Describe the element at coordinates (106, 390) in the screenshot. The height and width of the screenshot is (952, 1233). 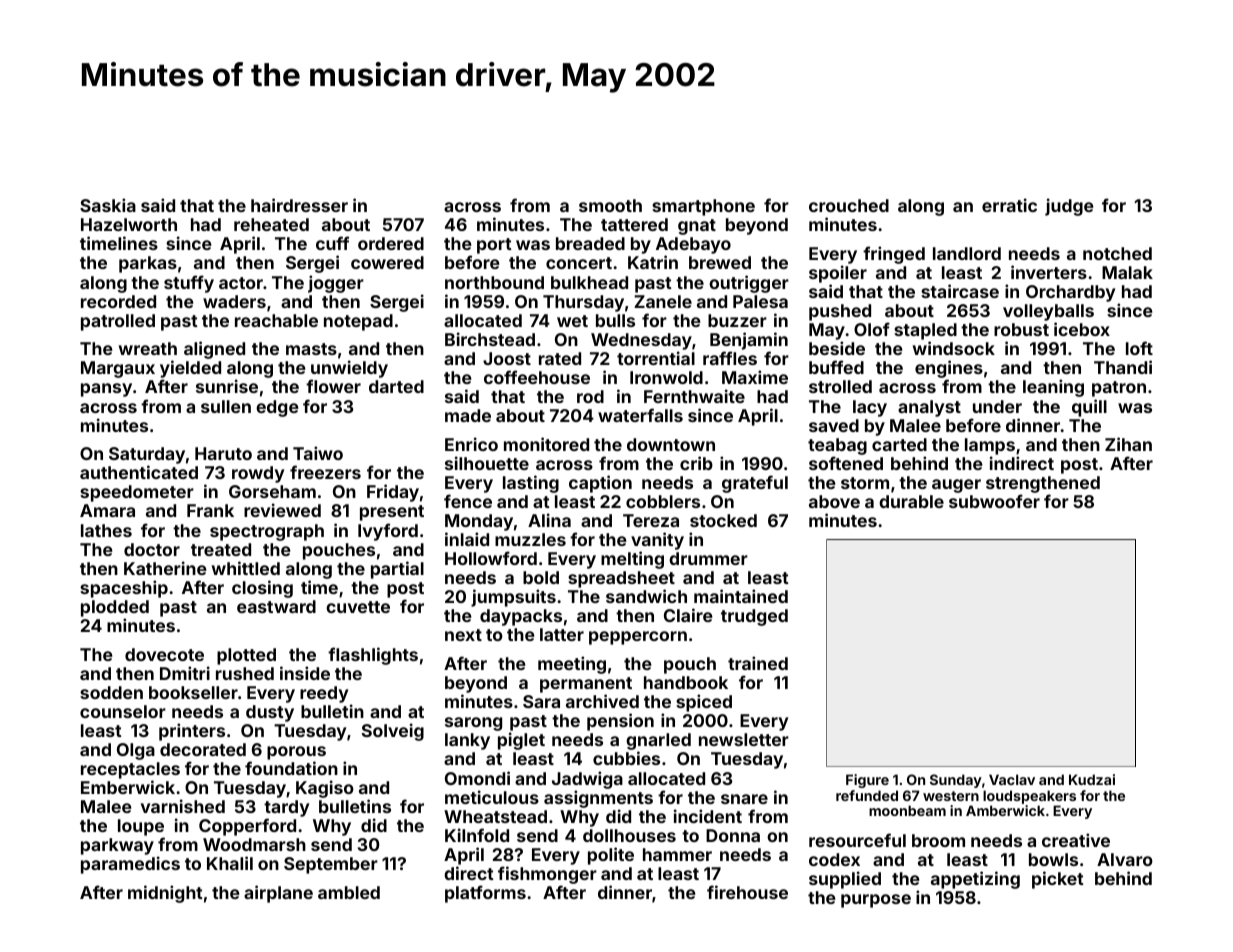
I see `pansy` at that location.
